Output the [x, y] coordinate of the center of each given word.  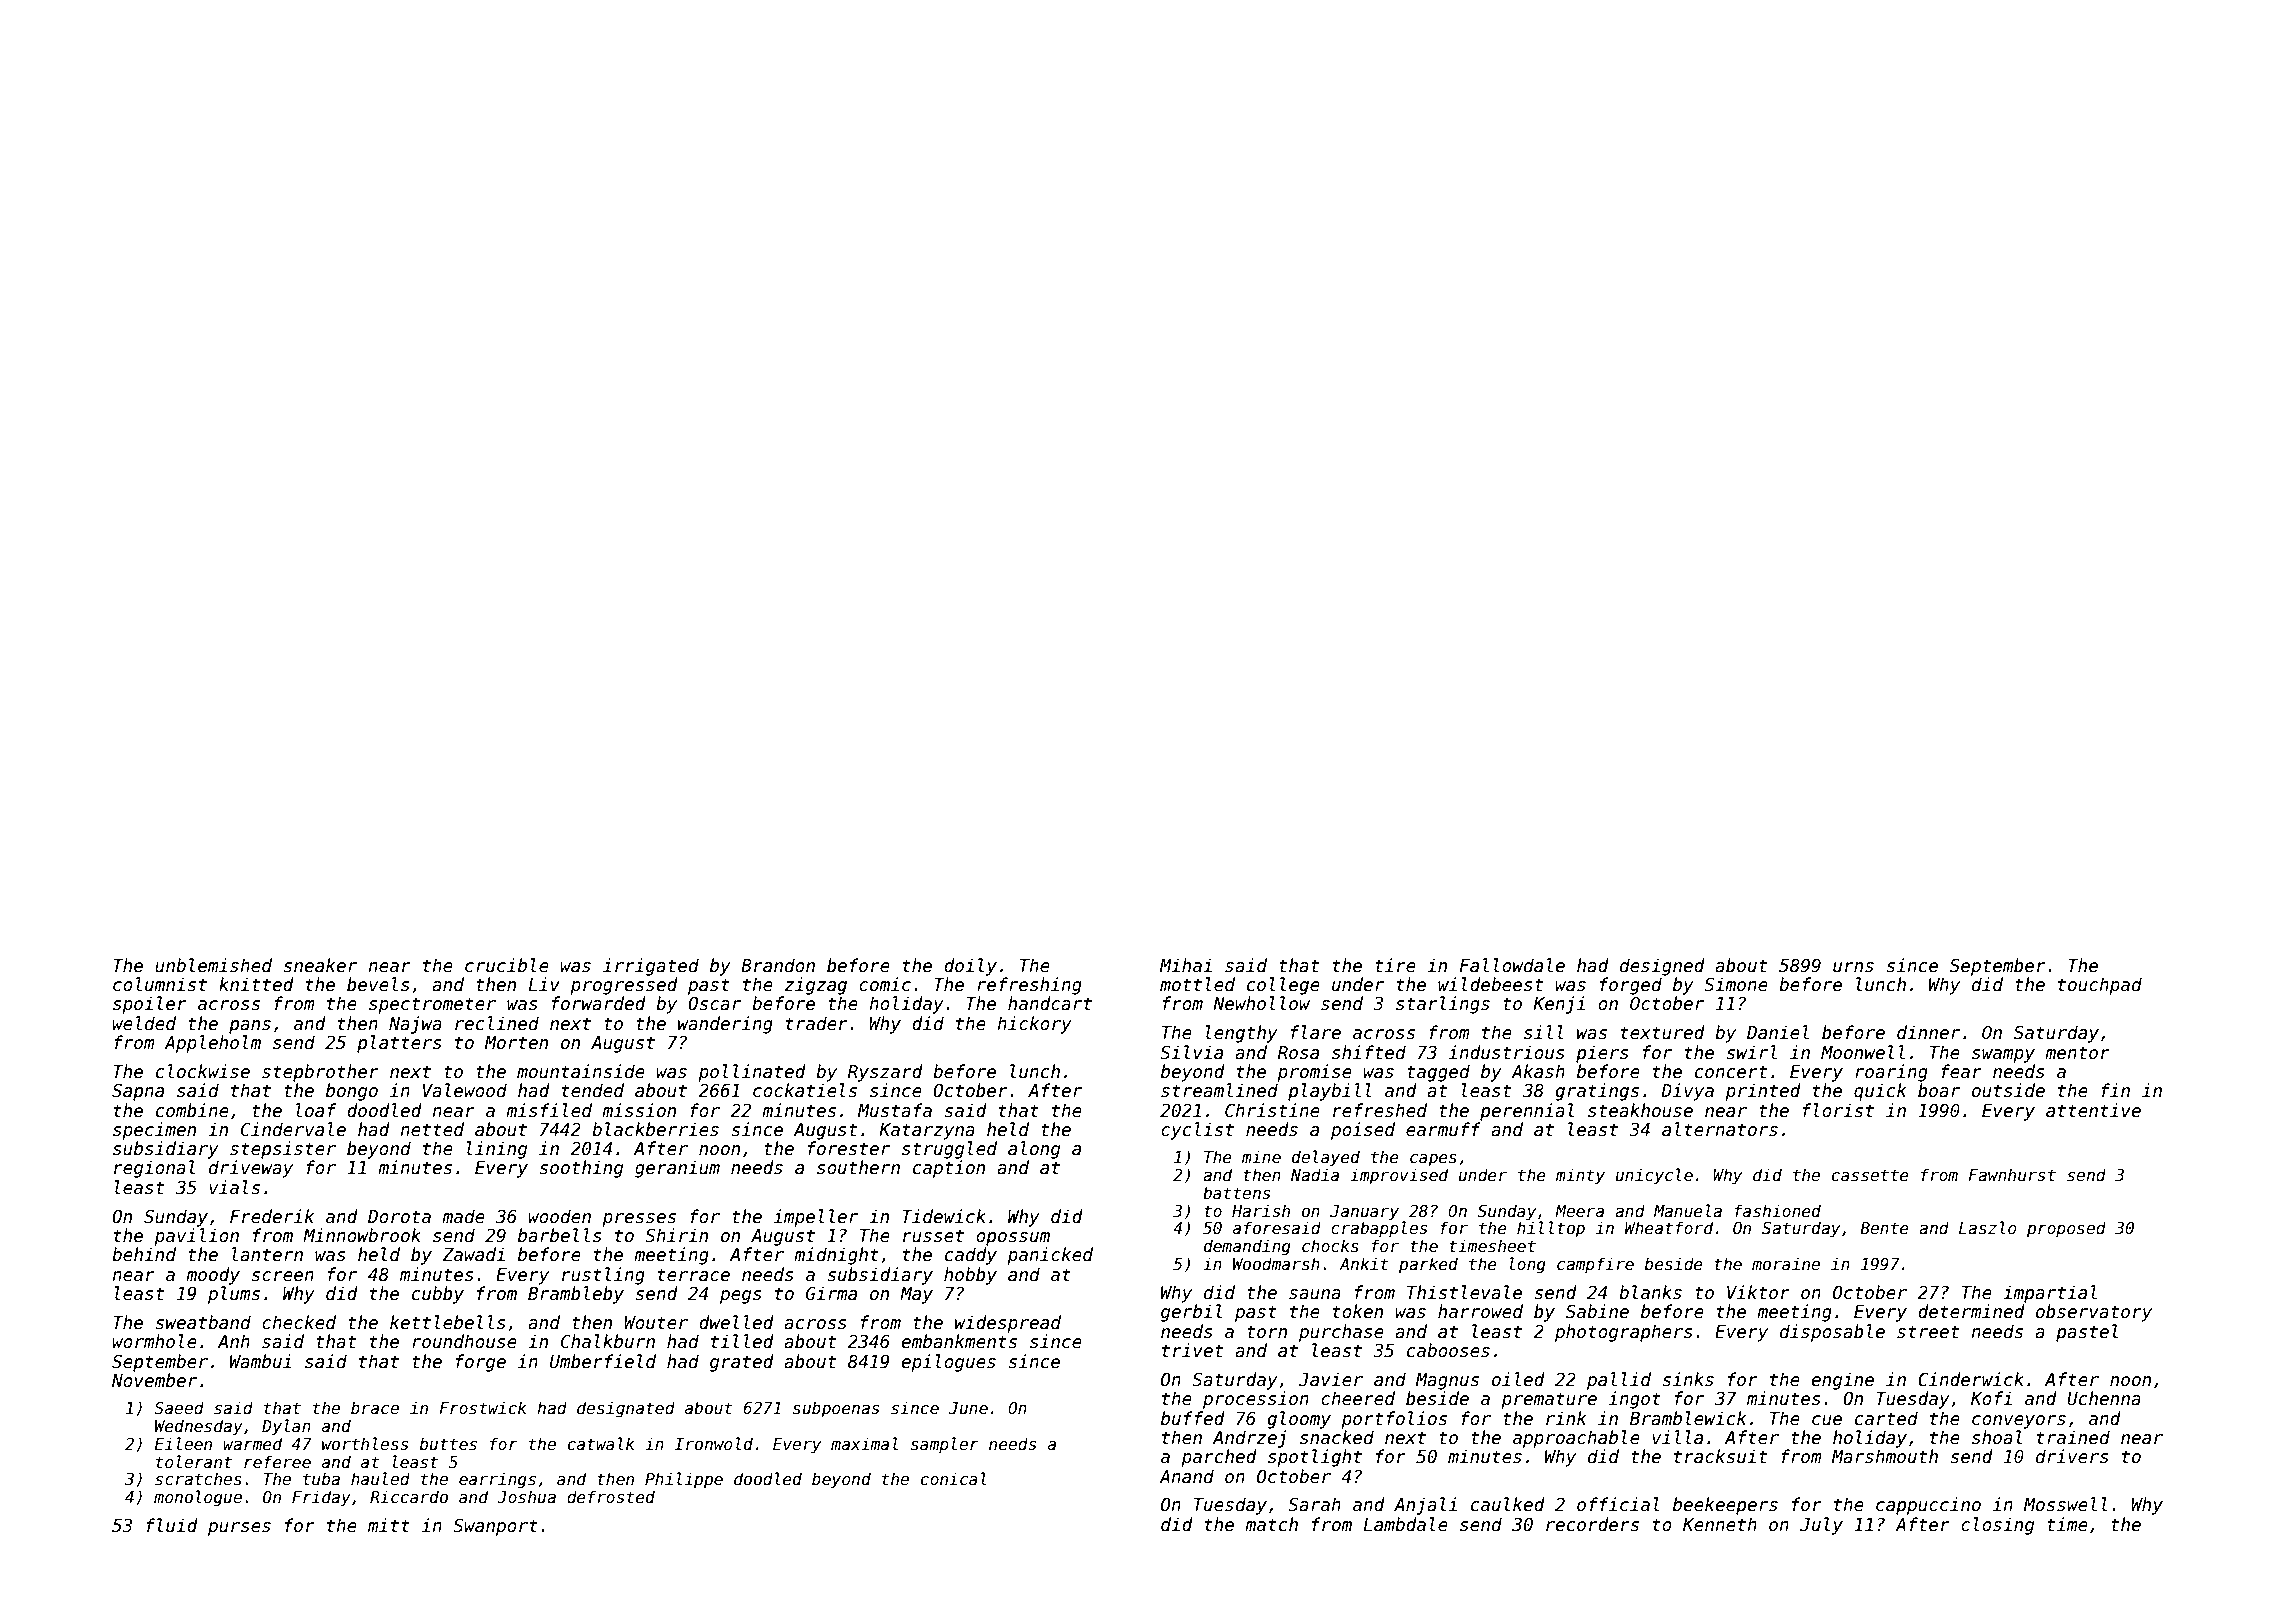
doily [970, 967]
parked [1428, 1265]
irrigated [651, 967]
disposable [1832, 1333]
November [154, 1380]
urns [1853, 967]
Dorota [399, 1217]
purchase [1341, 1333]
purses [239, 1529]
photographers [1624, 1333]
